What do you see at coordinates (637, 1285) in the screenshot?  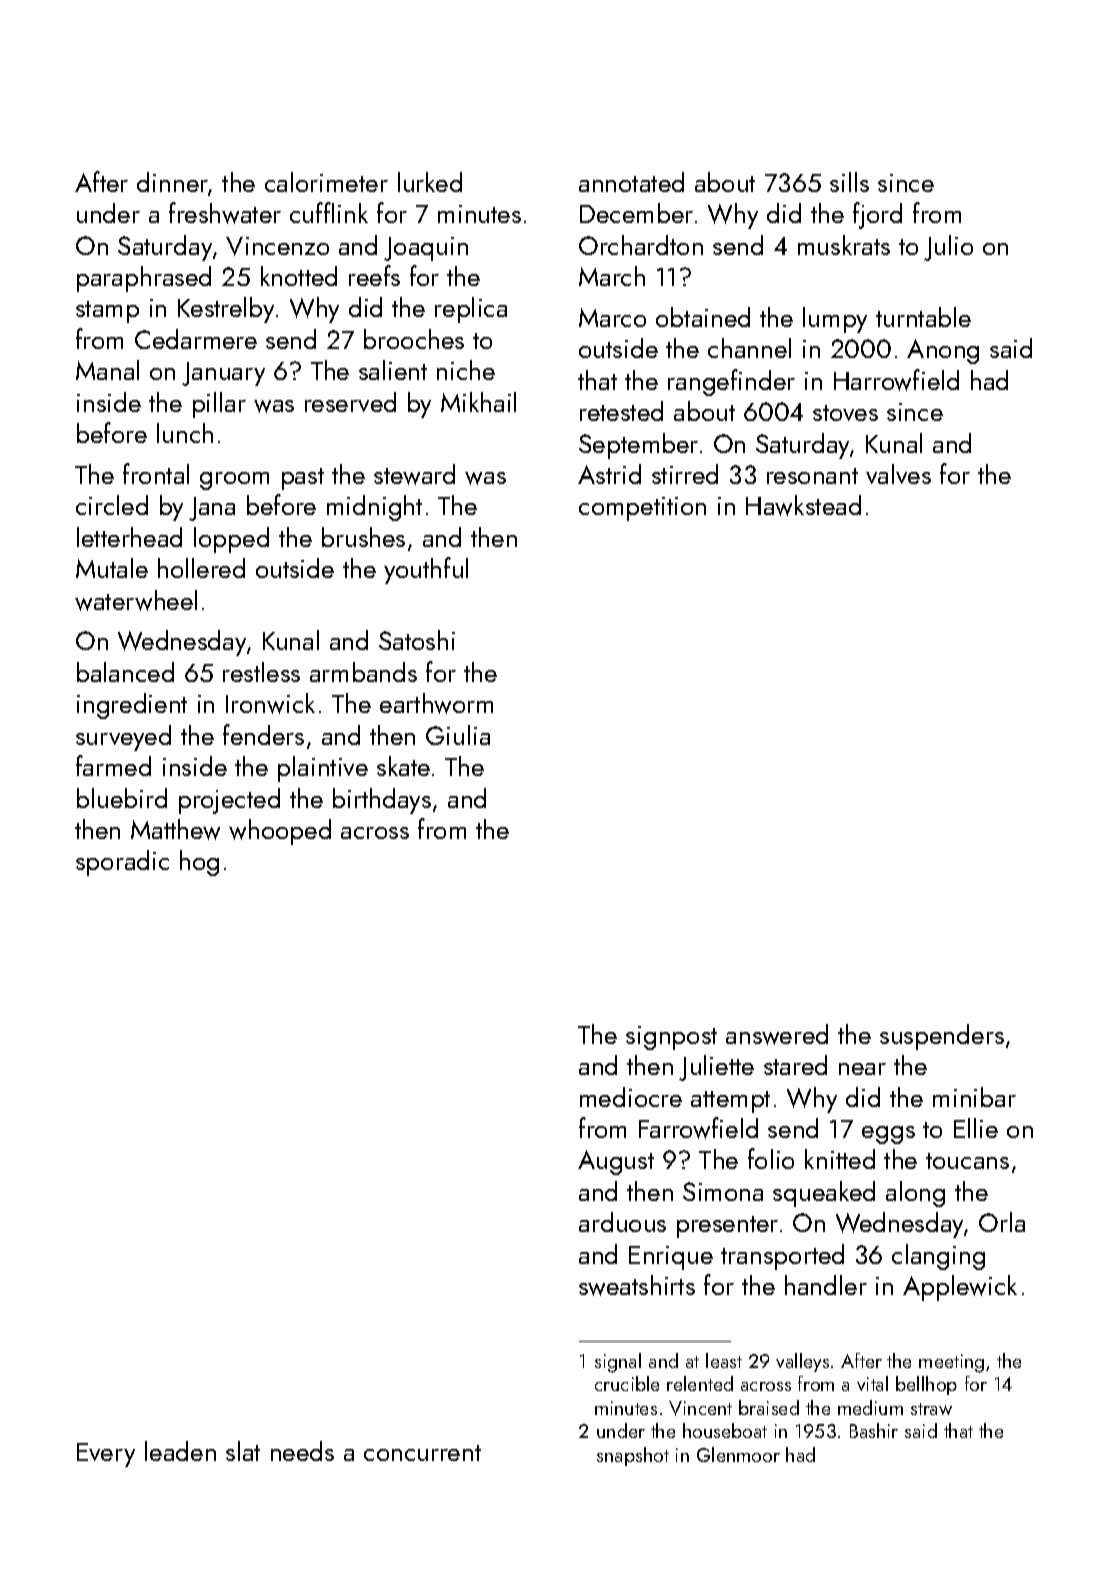 I see `sweatshirts` at bounding box center [637, 1285].
